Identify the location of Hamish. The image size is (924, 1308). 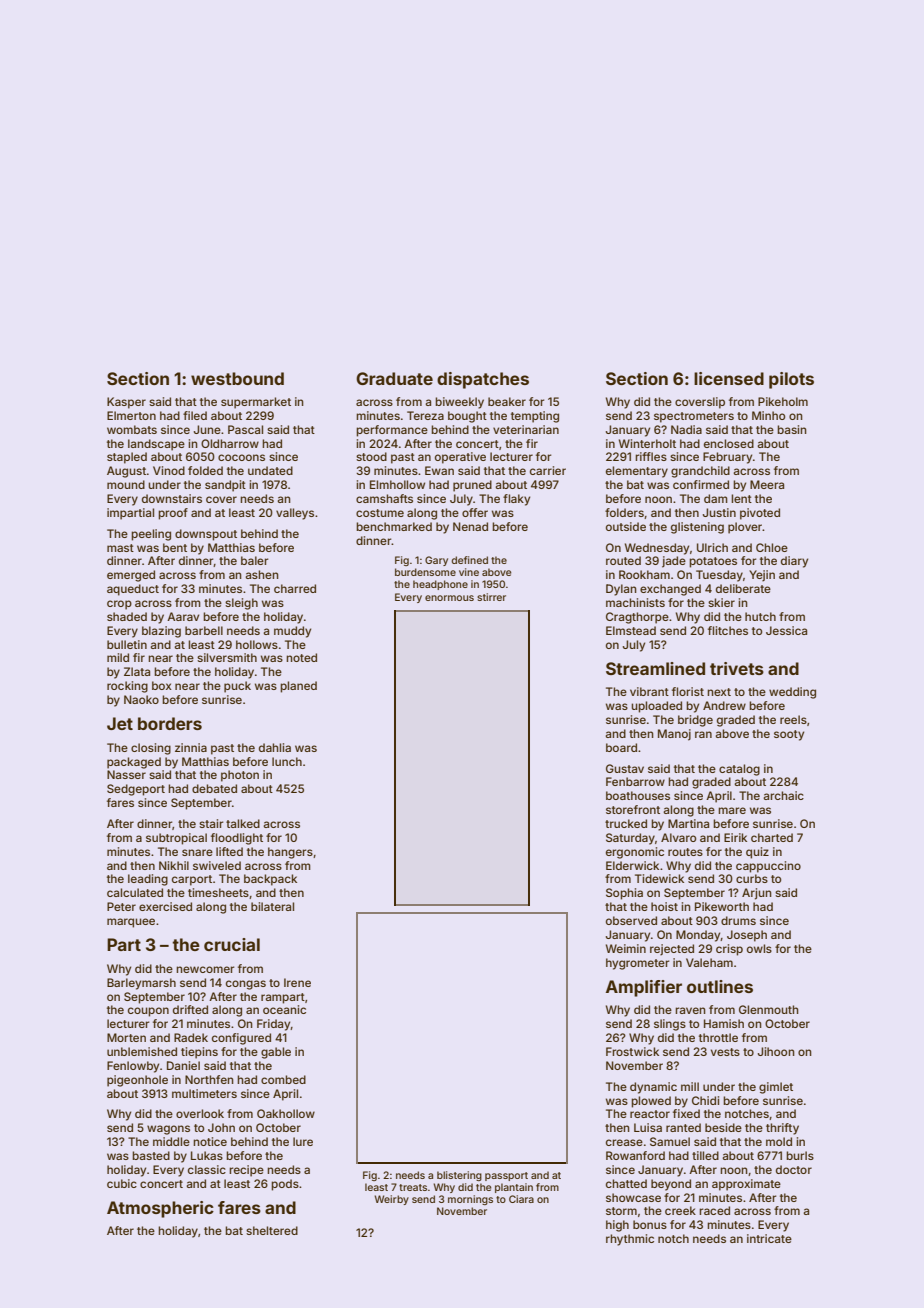
(724, 1023).
